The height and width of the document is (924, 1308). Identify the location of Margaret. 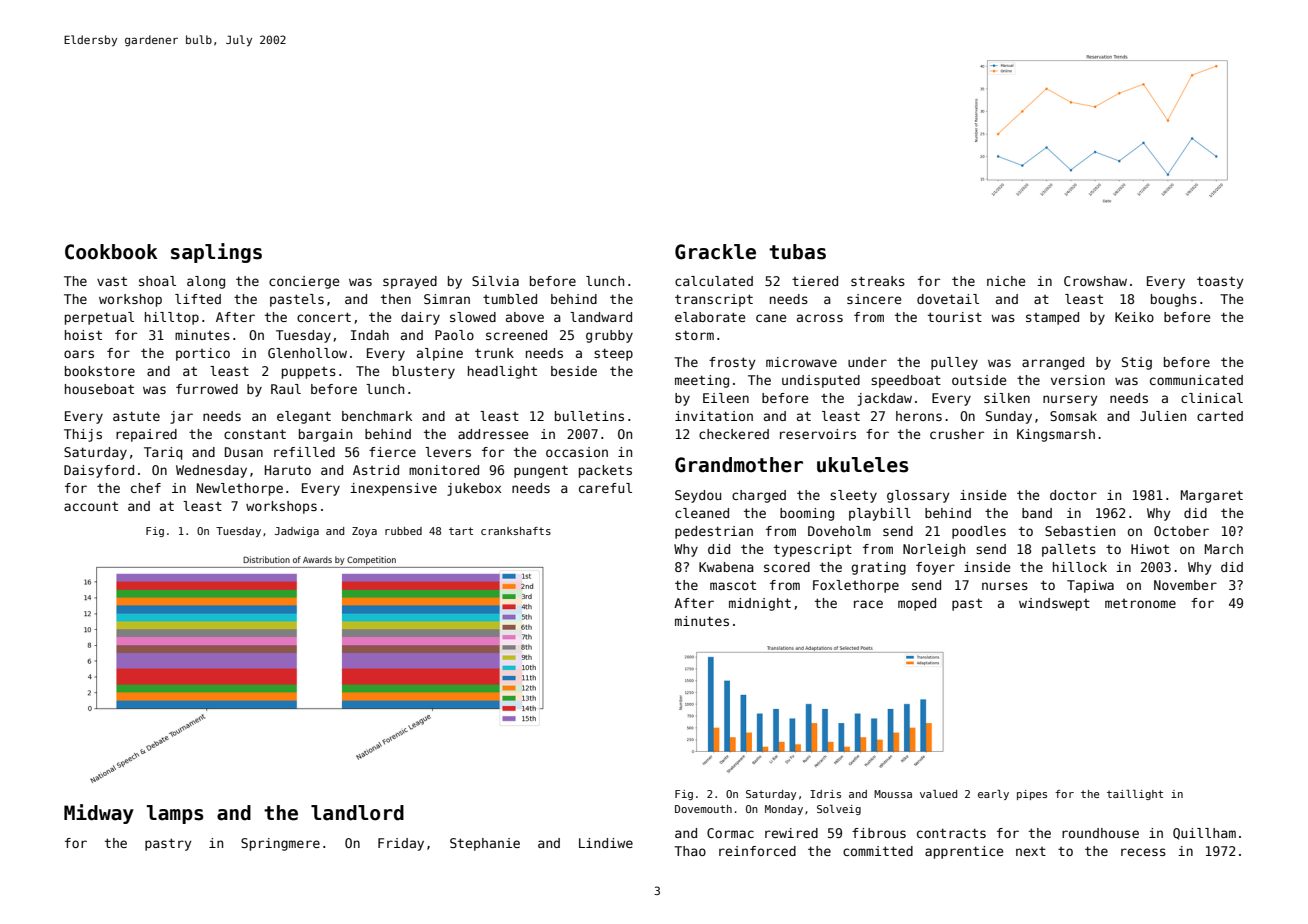
(1212, 496).
